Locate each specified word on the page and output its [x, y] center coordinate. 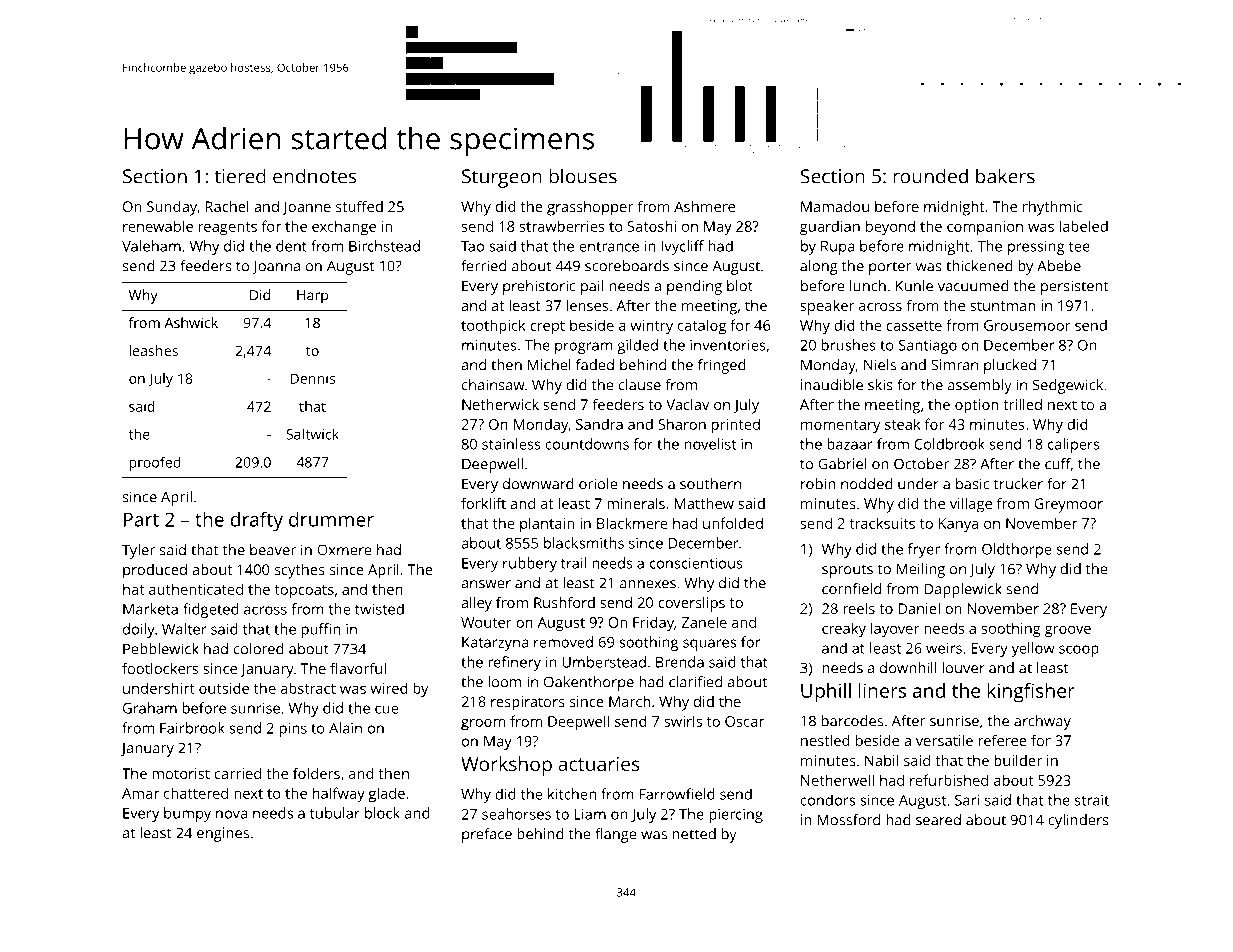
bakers [1005, 176]
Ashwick [191, 322]
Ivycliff [682, 247]
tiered [240, 176]
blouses [583, 176]
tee [1079, 247]
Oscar [744, 721]
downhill [908, 668]
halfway [339, 795]
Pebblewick [161, 649]
